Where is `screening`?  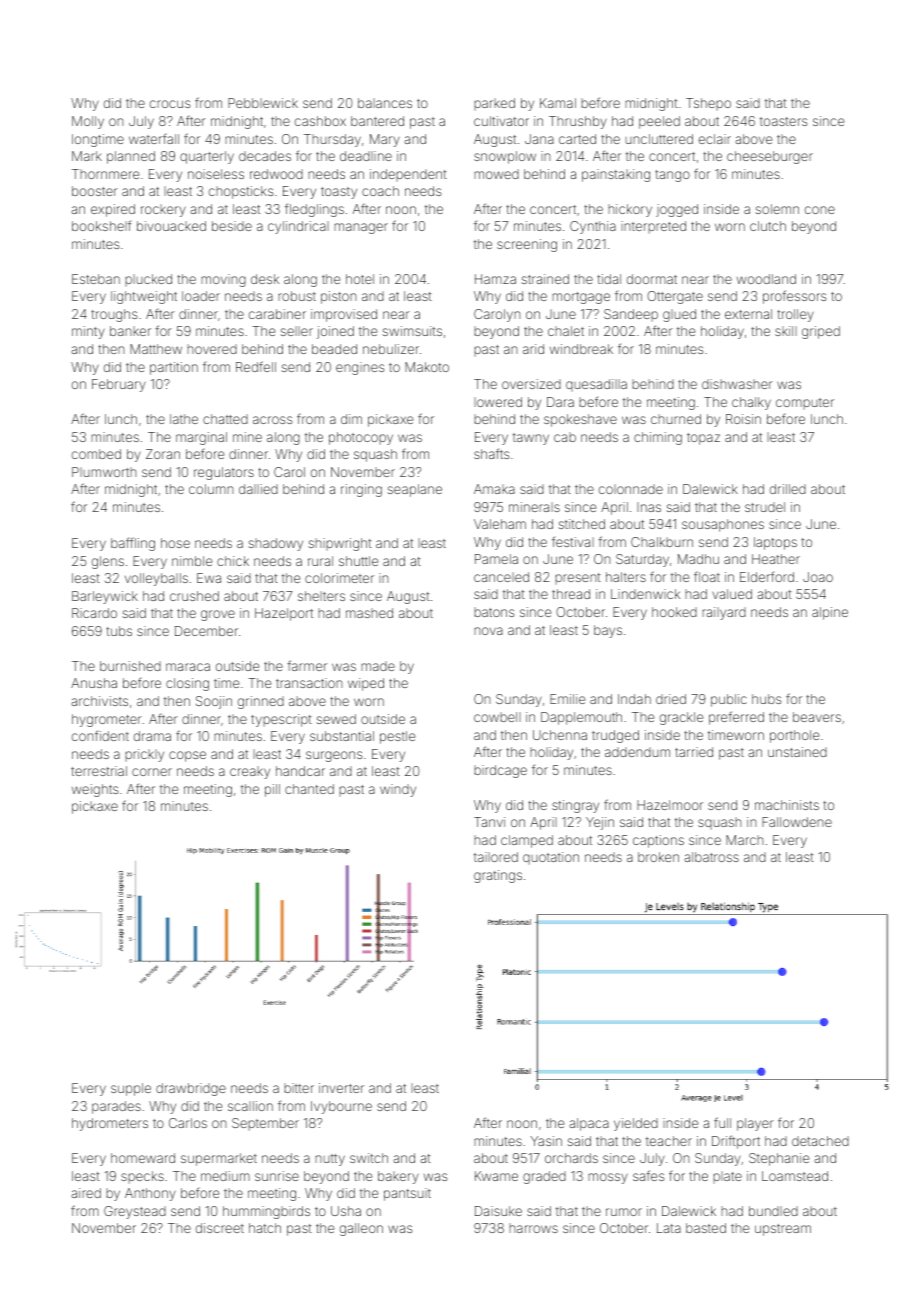
screening is located at coordinates (527, 245).
